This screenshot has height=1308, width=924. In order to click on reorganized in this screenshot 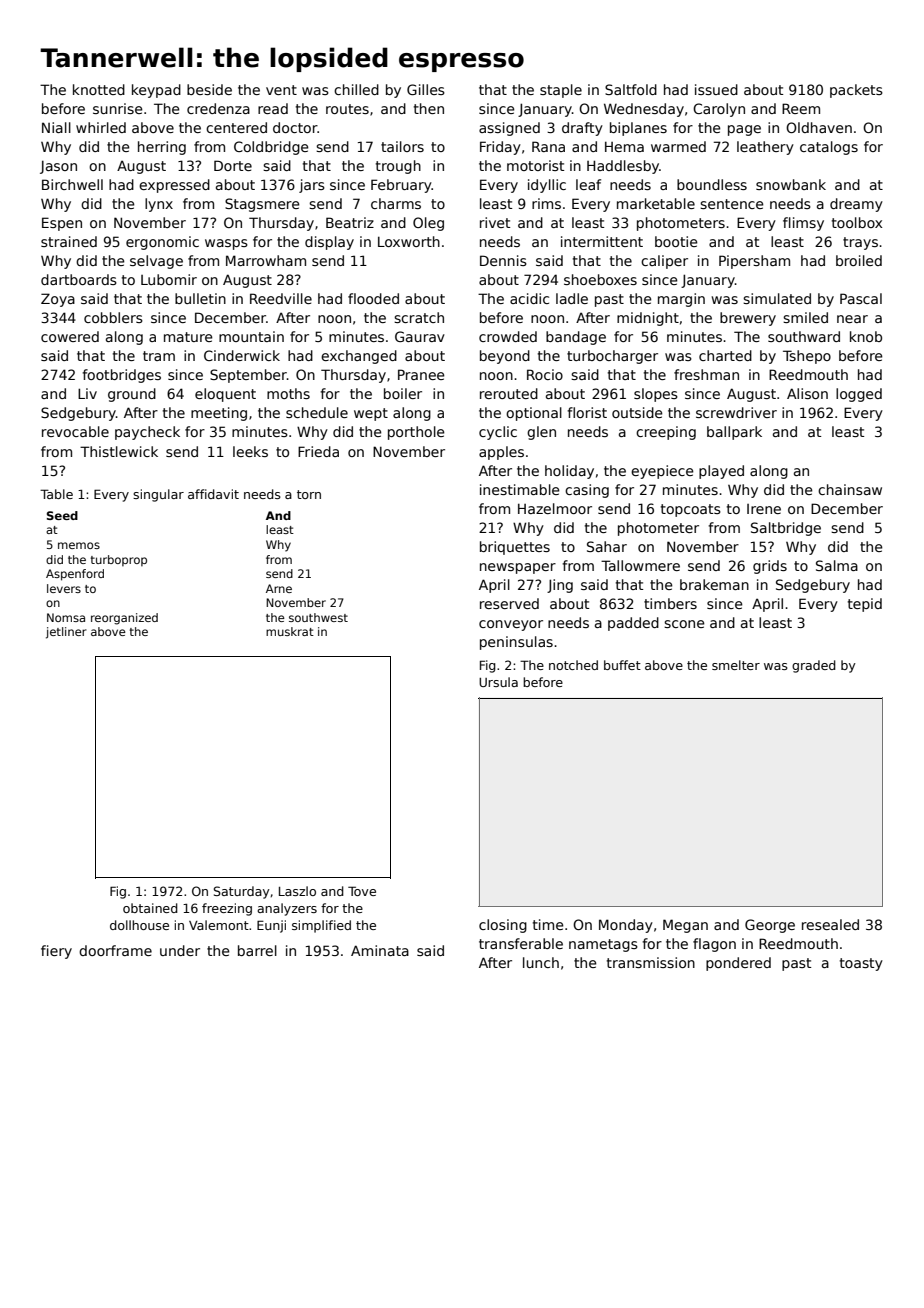, I will do `click(124, 619)`.
